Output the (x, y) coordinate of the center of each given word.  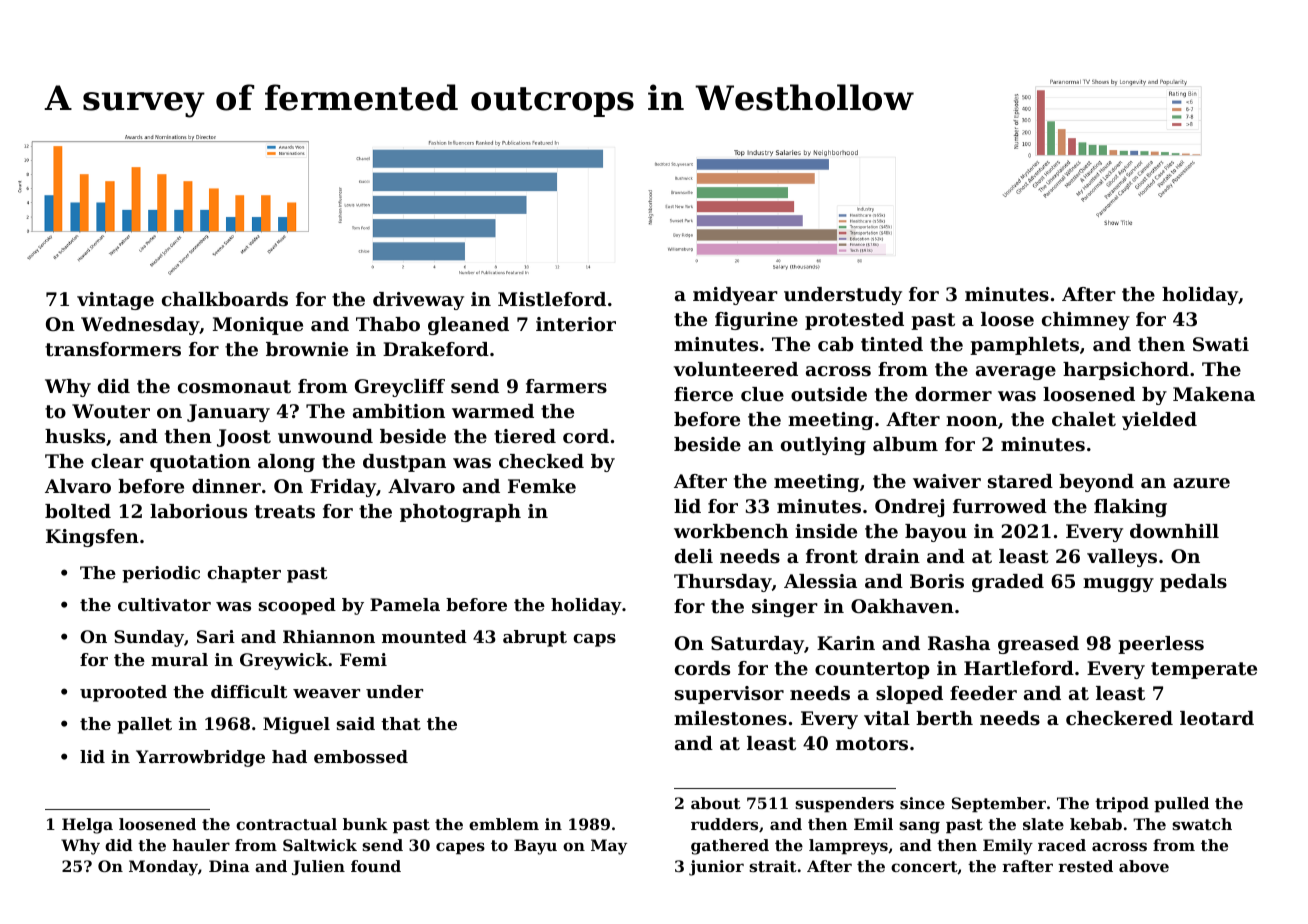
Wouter (111, 411)
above (1144, 866)
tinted (892, 344)
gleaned (468, 326)
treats (285, 512)
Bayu (535, 847)
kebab (1096, 824)
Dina (229, 866)
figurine (756, 321)
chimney (1086, 321)
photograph (460, 513)
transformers (113, 349)
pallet (144, 725)
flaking (1130, 508)
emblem (504, 824)
